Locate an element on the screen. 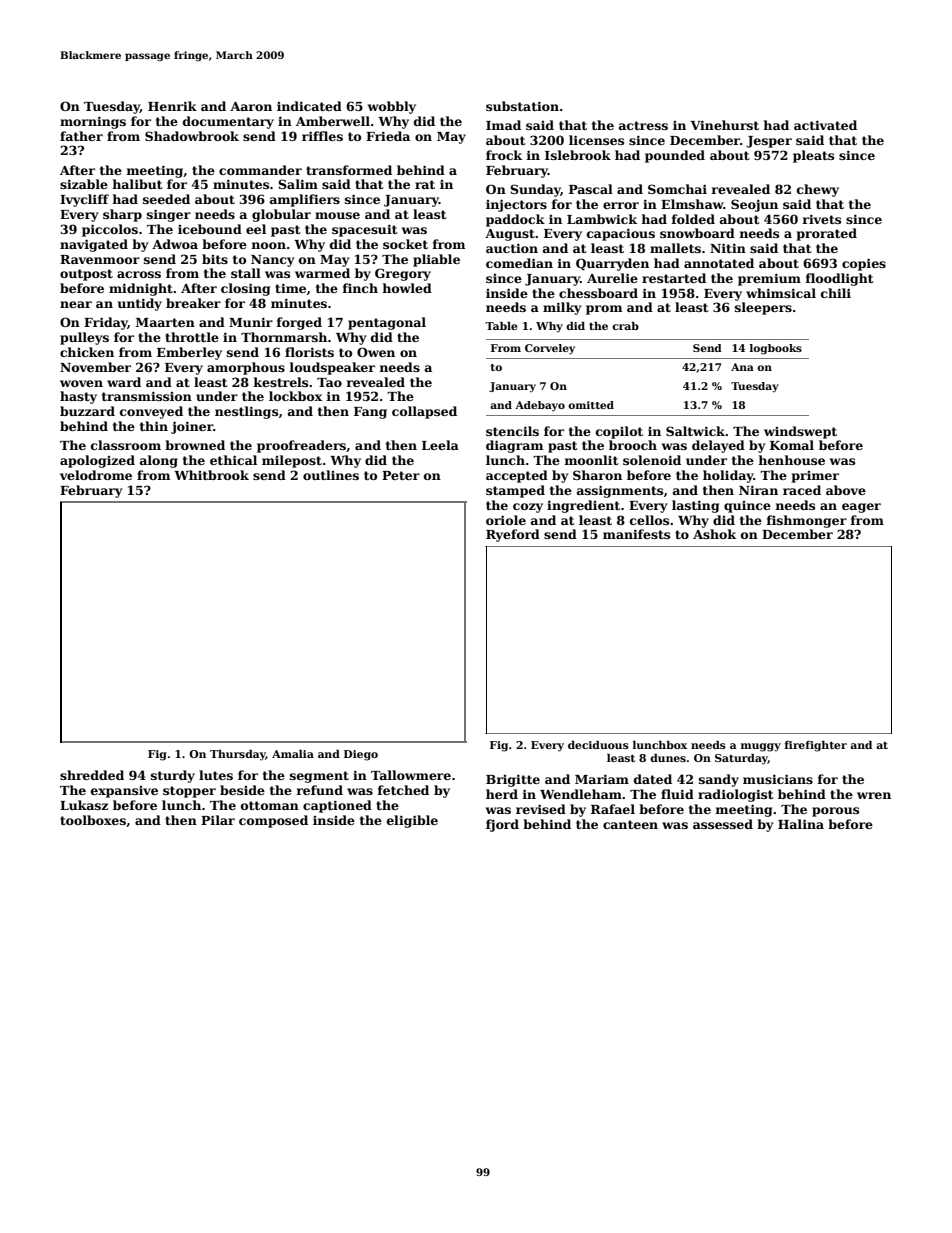  activated is located at coordinates (825, 125).
